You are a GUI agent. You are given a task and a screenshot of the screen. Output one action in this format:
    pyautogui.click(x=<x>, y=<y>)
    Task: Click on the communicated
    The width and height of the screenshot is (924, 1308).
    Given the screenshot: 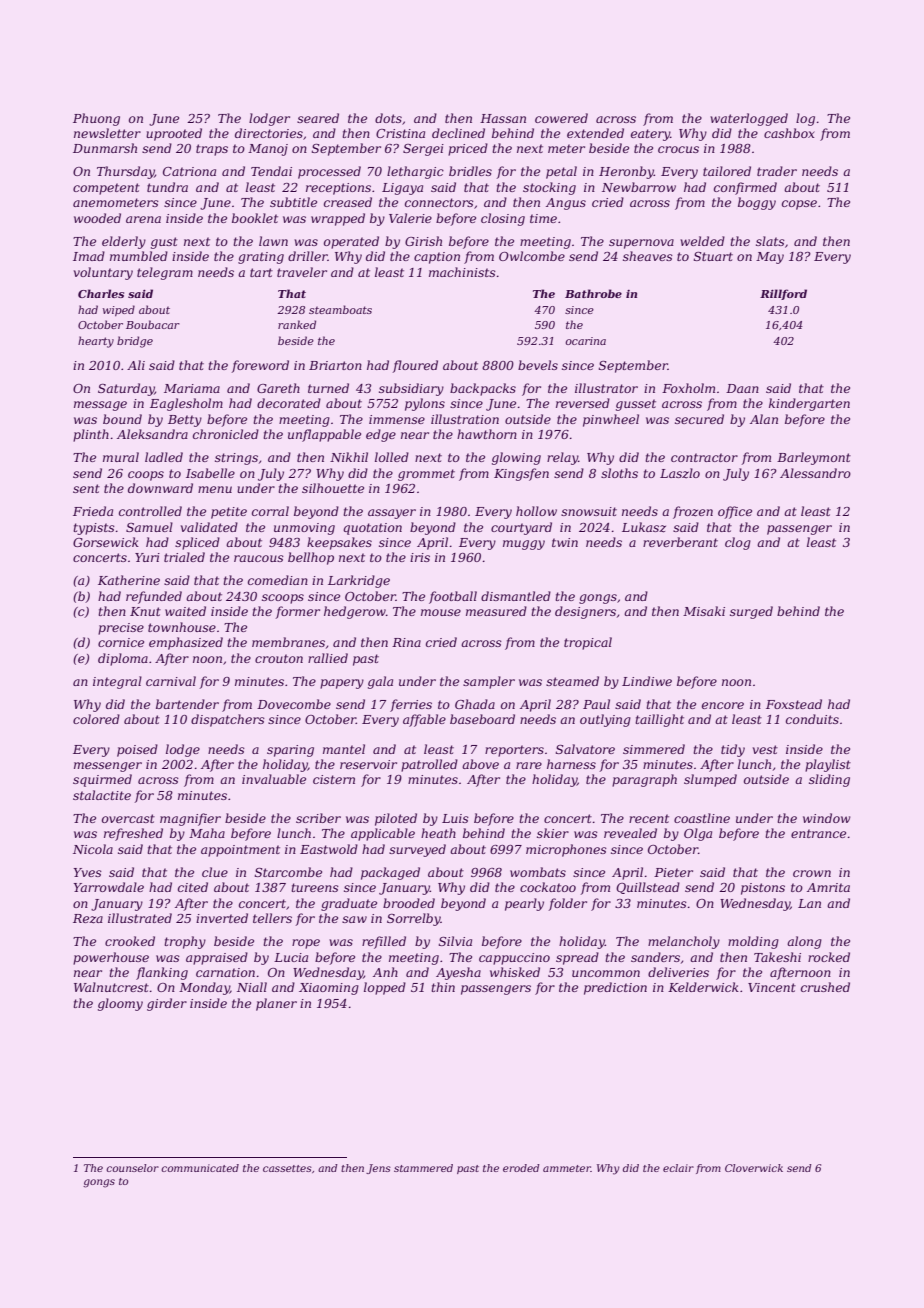 What is the action you would take?
    pyautogui.click(x=200, y=1168)
